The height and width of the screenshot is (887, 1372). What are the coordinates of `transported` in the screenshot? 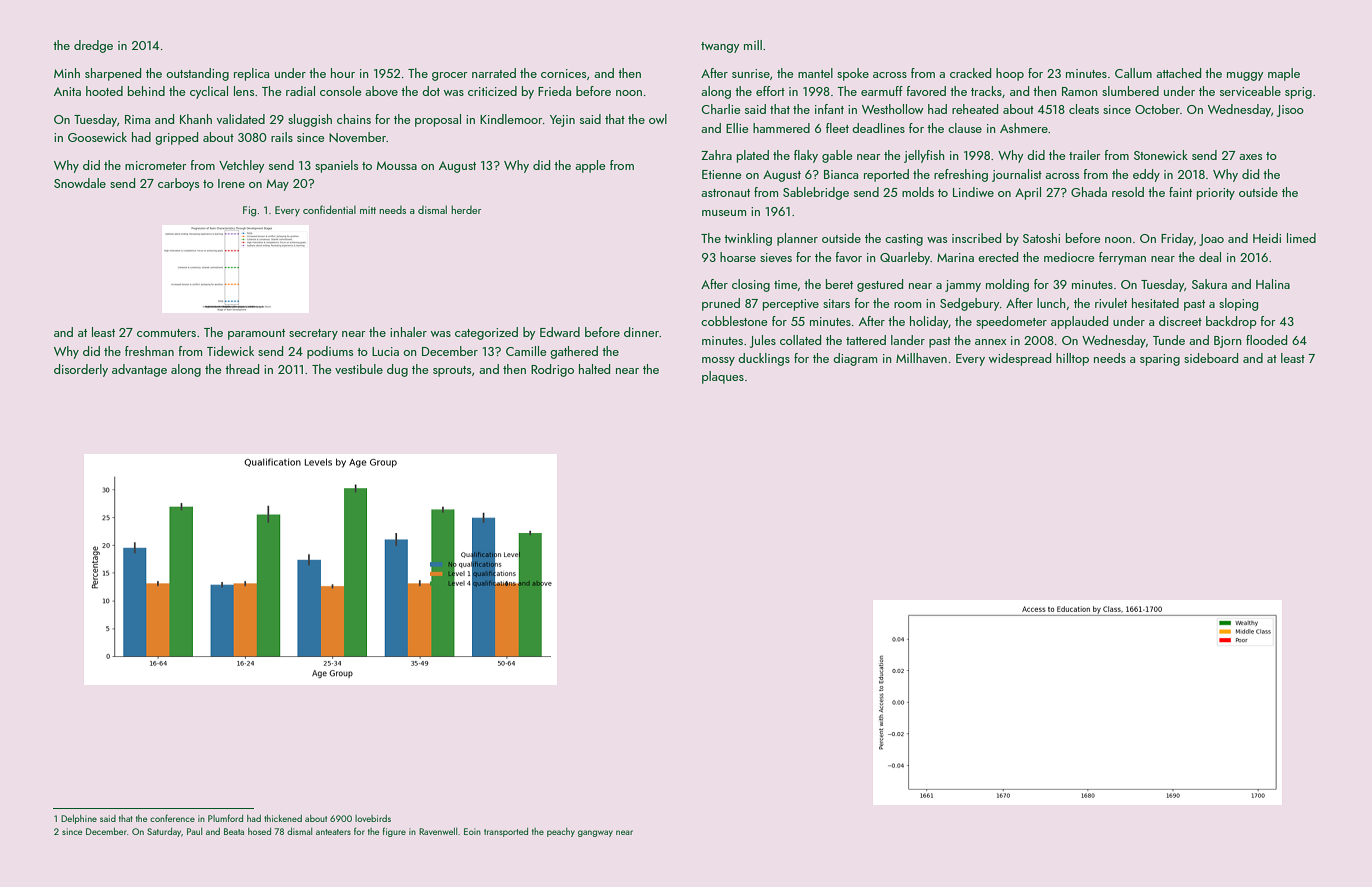 It's located at (506, 832).
